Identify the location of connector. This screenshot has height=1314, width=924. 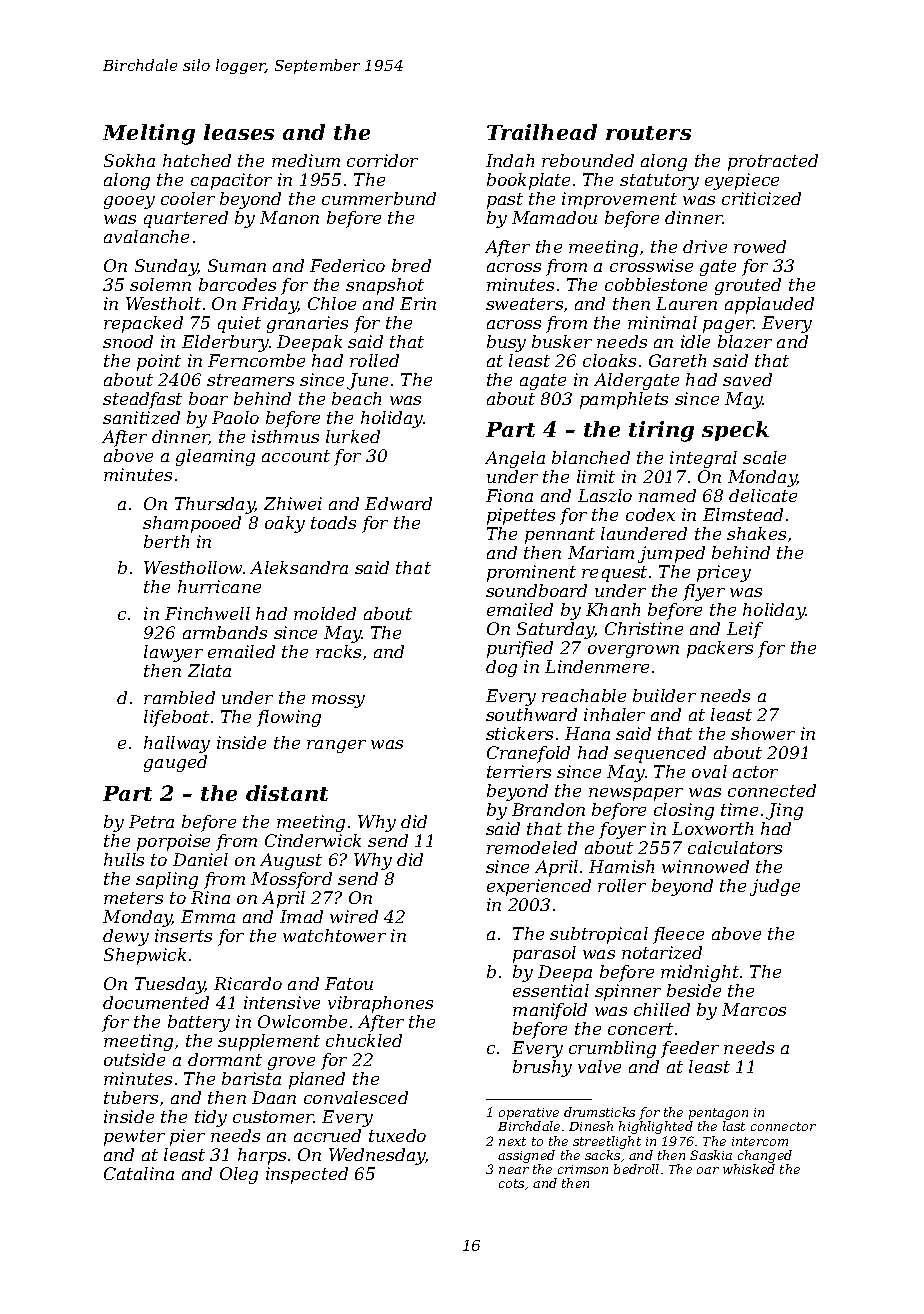
(783, 1126).
